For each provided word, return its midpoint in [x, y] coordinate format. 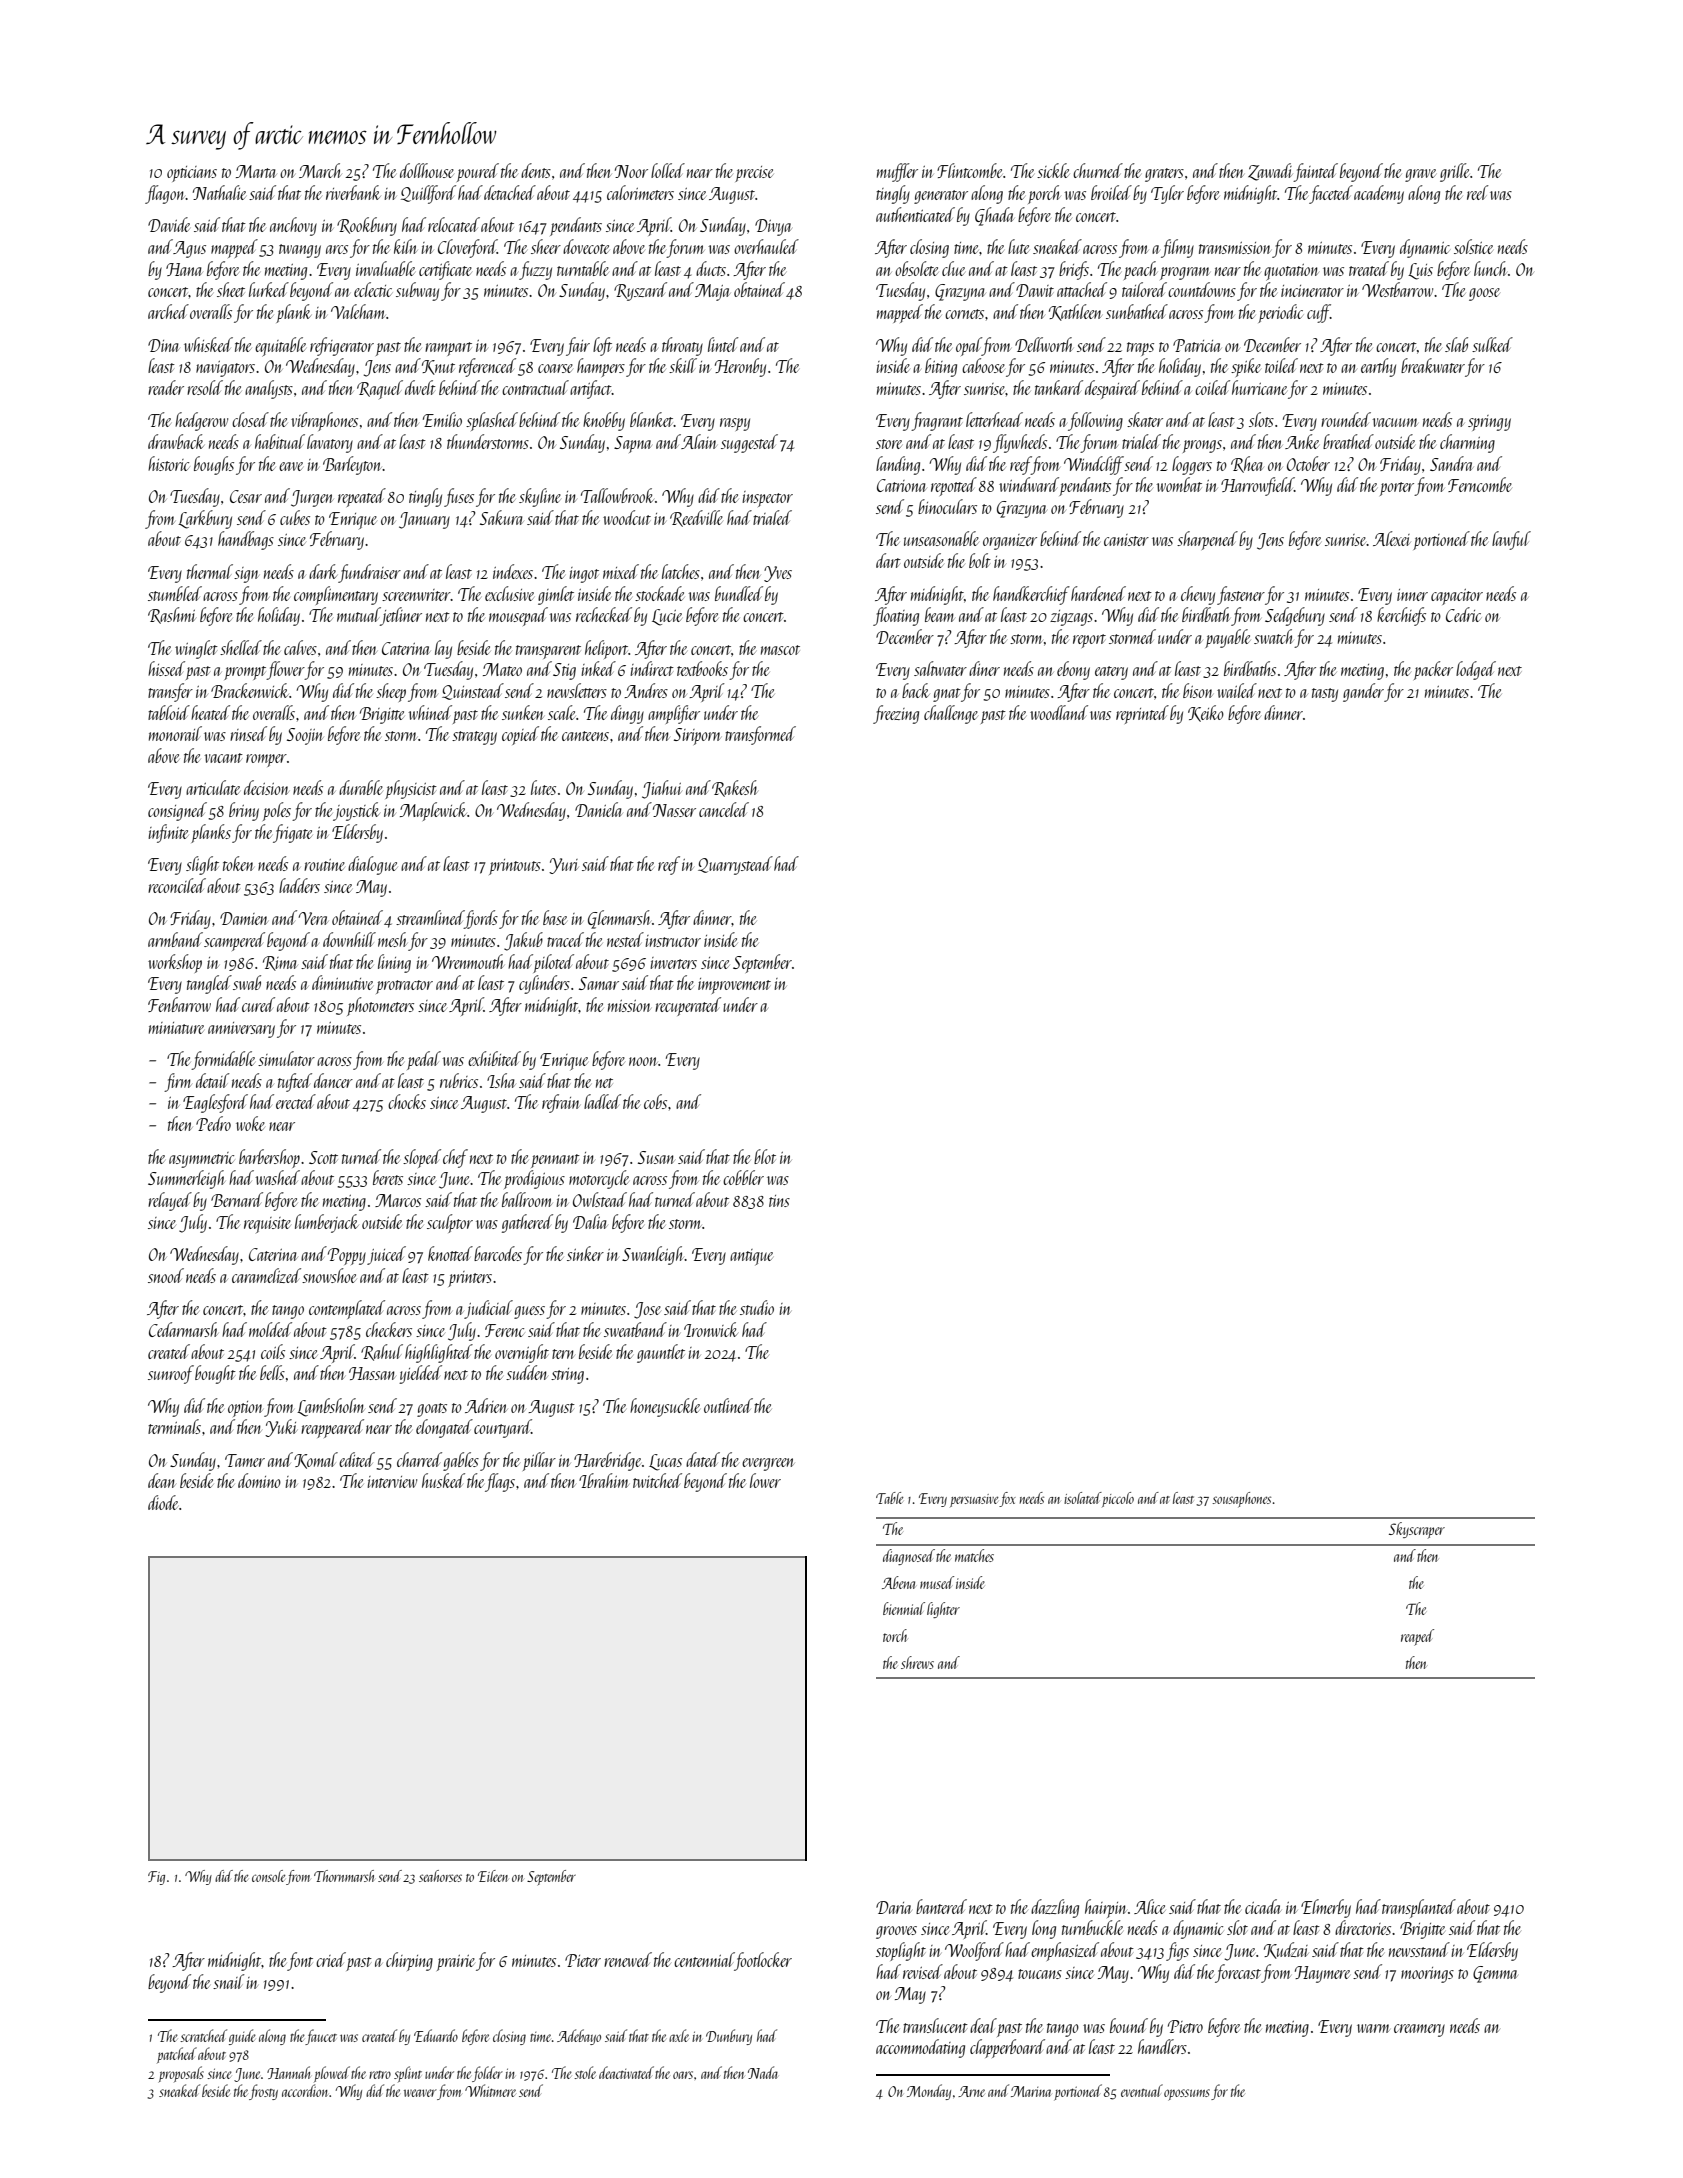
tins [779, 1201]
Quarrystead [735, 865]
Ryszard [640, 291]
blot [765, 1156]
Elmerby [1326, 1908]
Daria [893, 1907]
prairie [456, 1963]
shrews [917, 1662]
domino [259, 1480]
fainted [1316, 172]
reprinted [1142, 714]
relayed [170, 1201]
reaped [1417, 1637]
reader [166, 387]
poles [277, 811]
